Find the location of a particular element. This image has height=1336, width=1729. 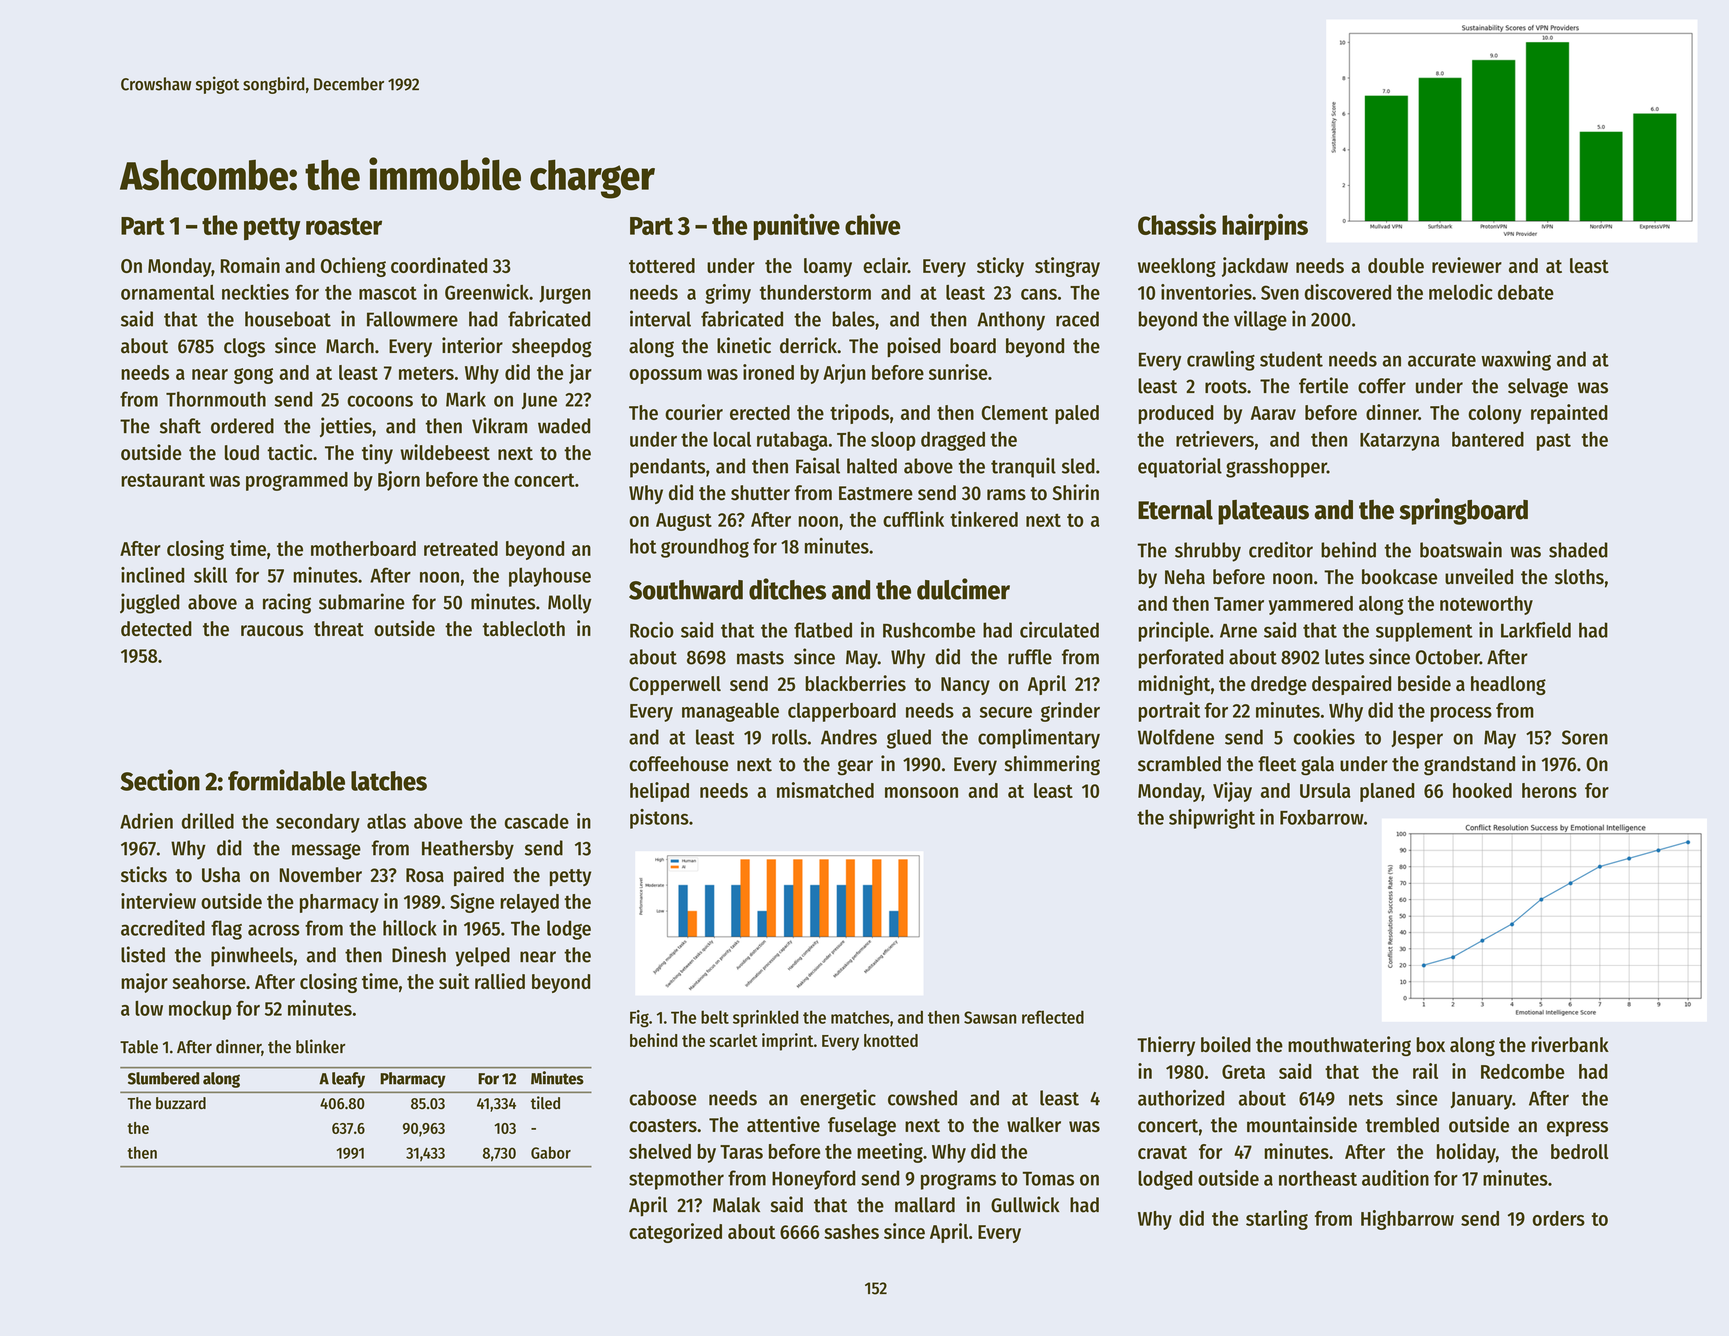

Dinesh is located at coordinates (419, 954).
